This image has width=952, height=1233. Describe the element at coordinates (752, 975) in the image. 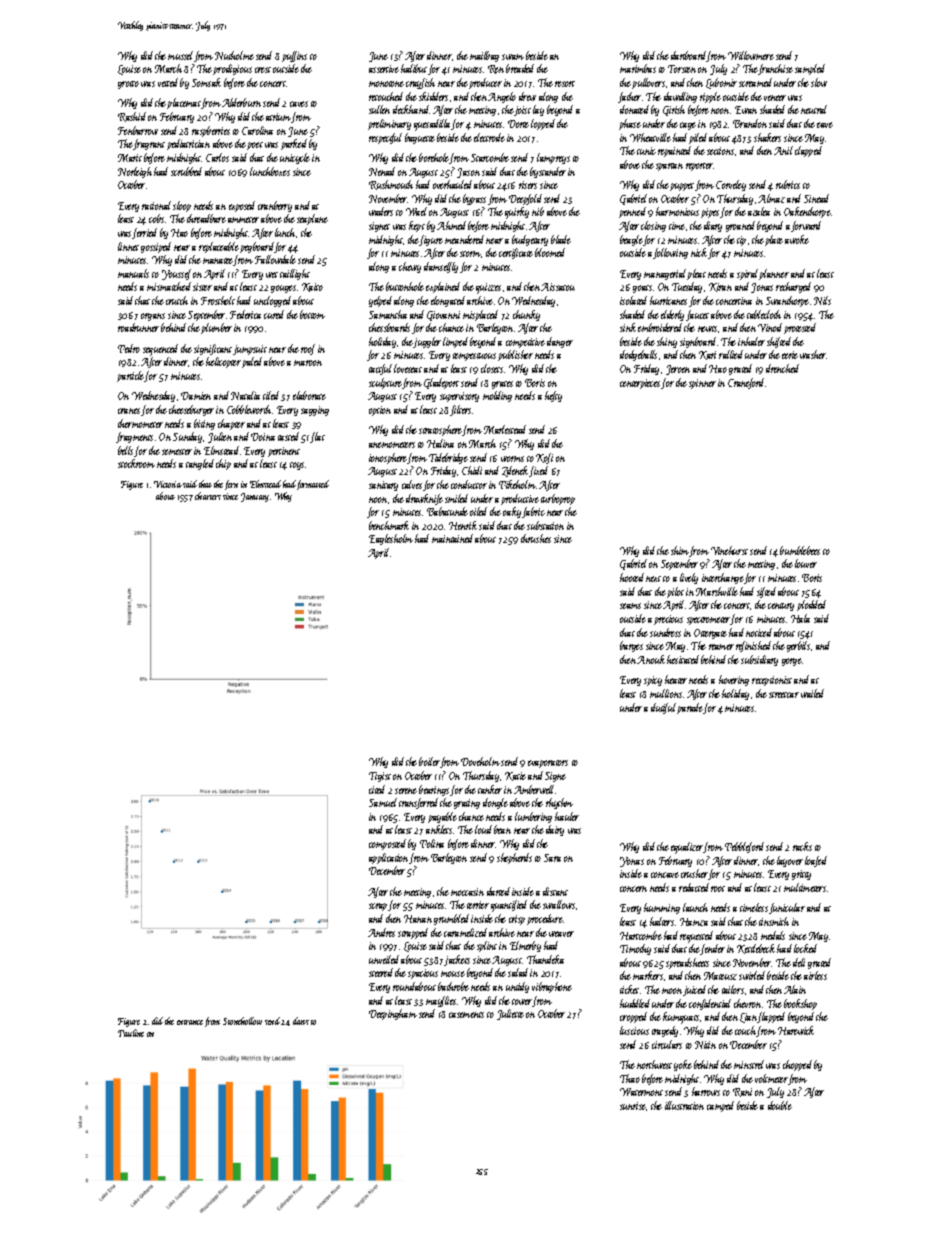

I see `swirled` at that location.
